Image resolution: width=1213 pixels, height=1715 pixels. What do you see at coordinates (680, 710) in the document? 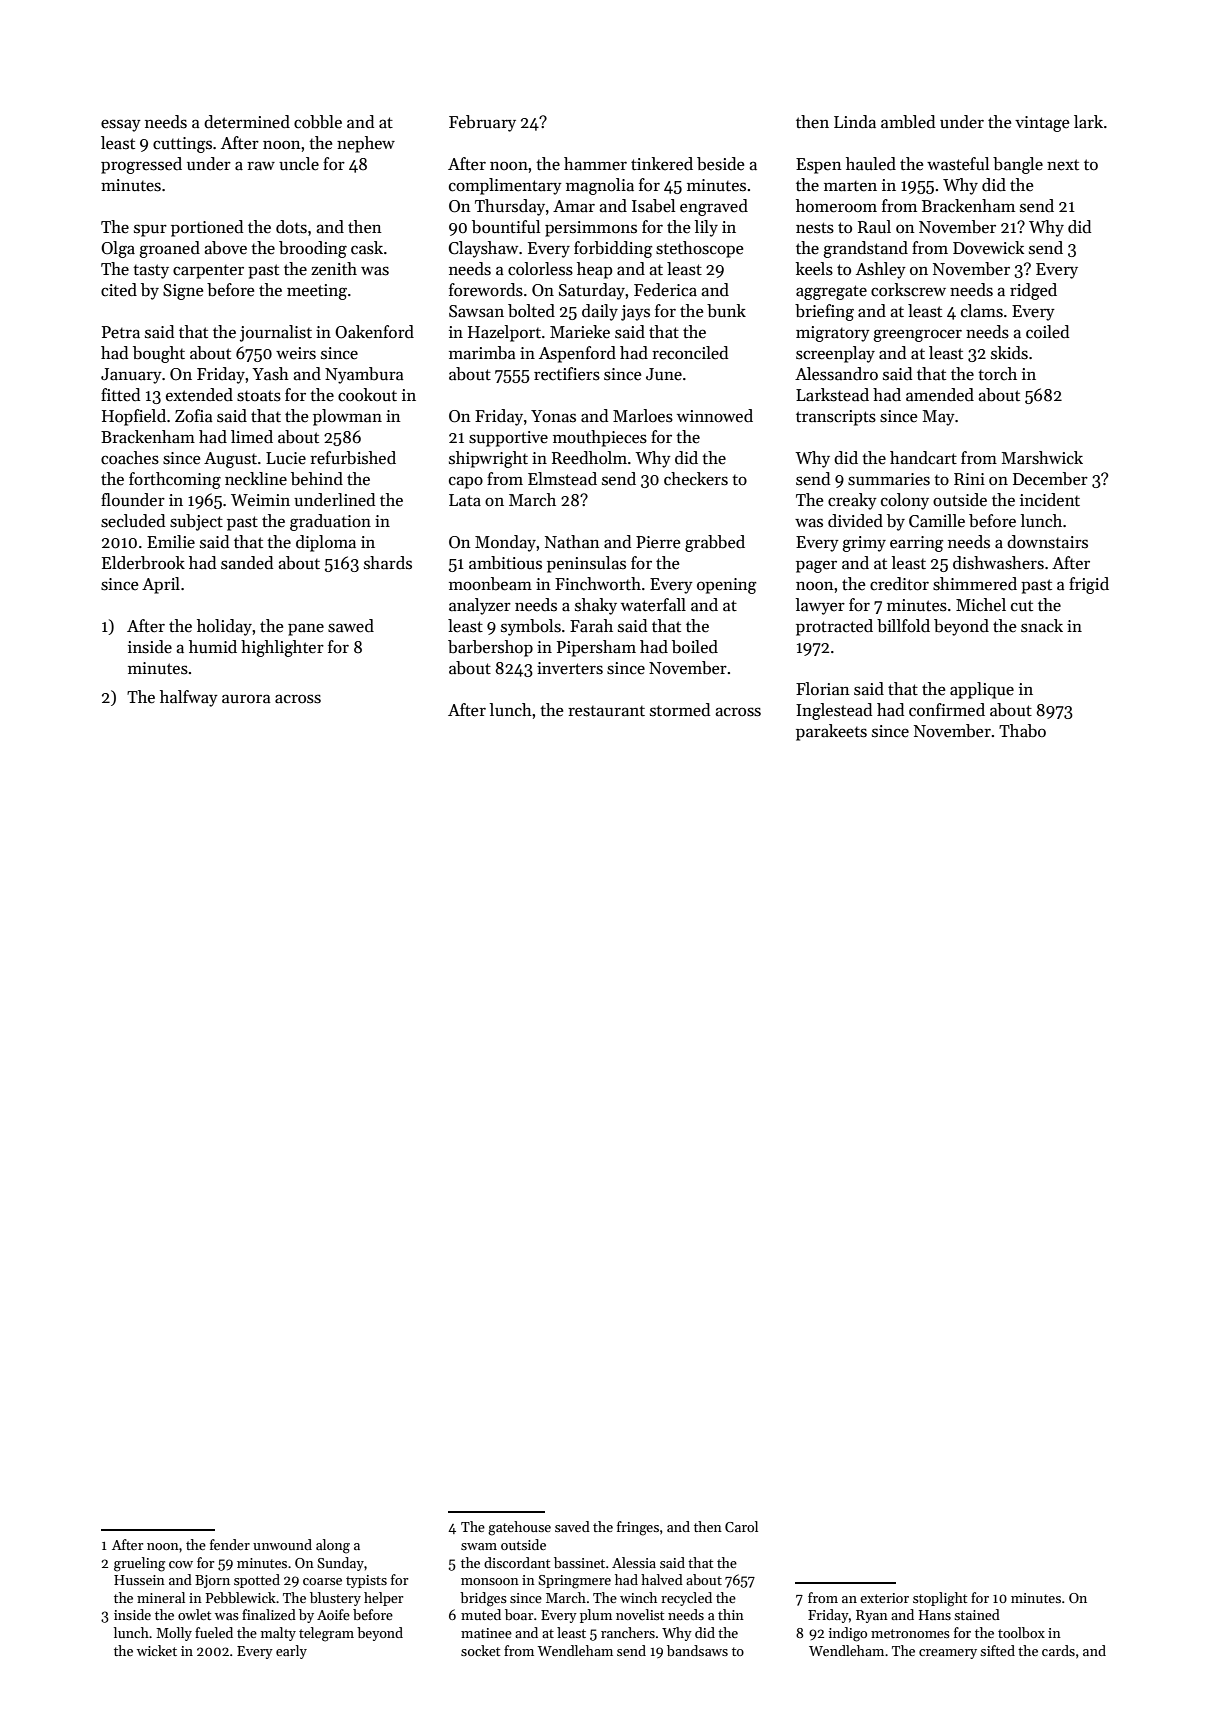
I see `stormed` at bounding box center [680, 710].
